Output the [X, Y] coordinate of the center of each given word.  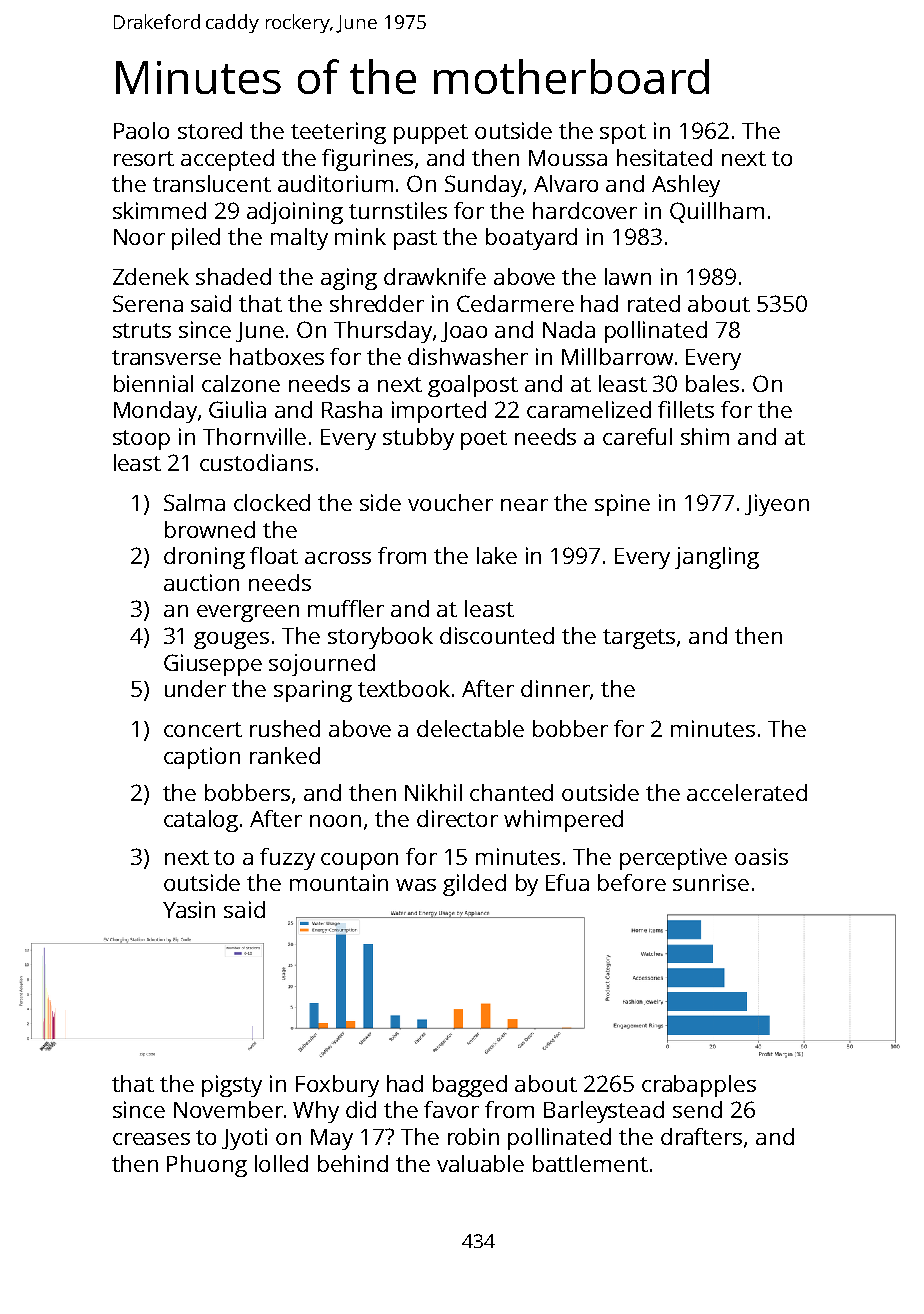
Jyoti [244, 1139]
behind [353, 1163]
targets [639, 639]
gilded [474, 885]
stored [210, 130]
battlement [590, 1163]
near [524, 505]
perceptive [673, 859]
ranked [285, 755]
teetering [338, 133]
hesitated [664, 157]
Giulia [237, 409]
